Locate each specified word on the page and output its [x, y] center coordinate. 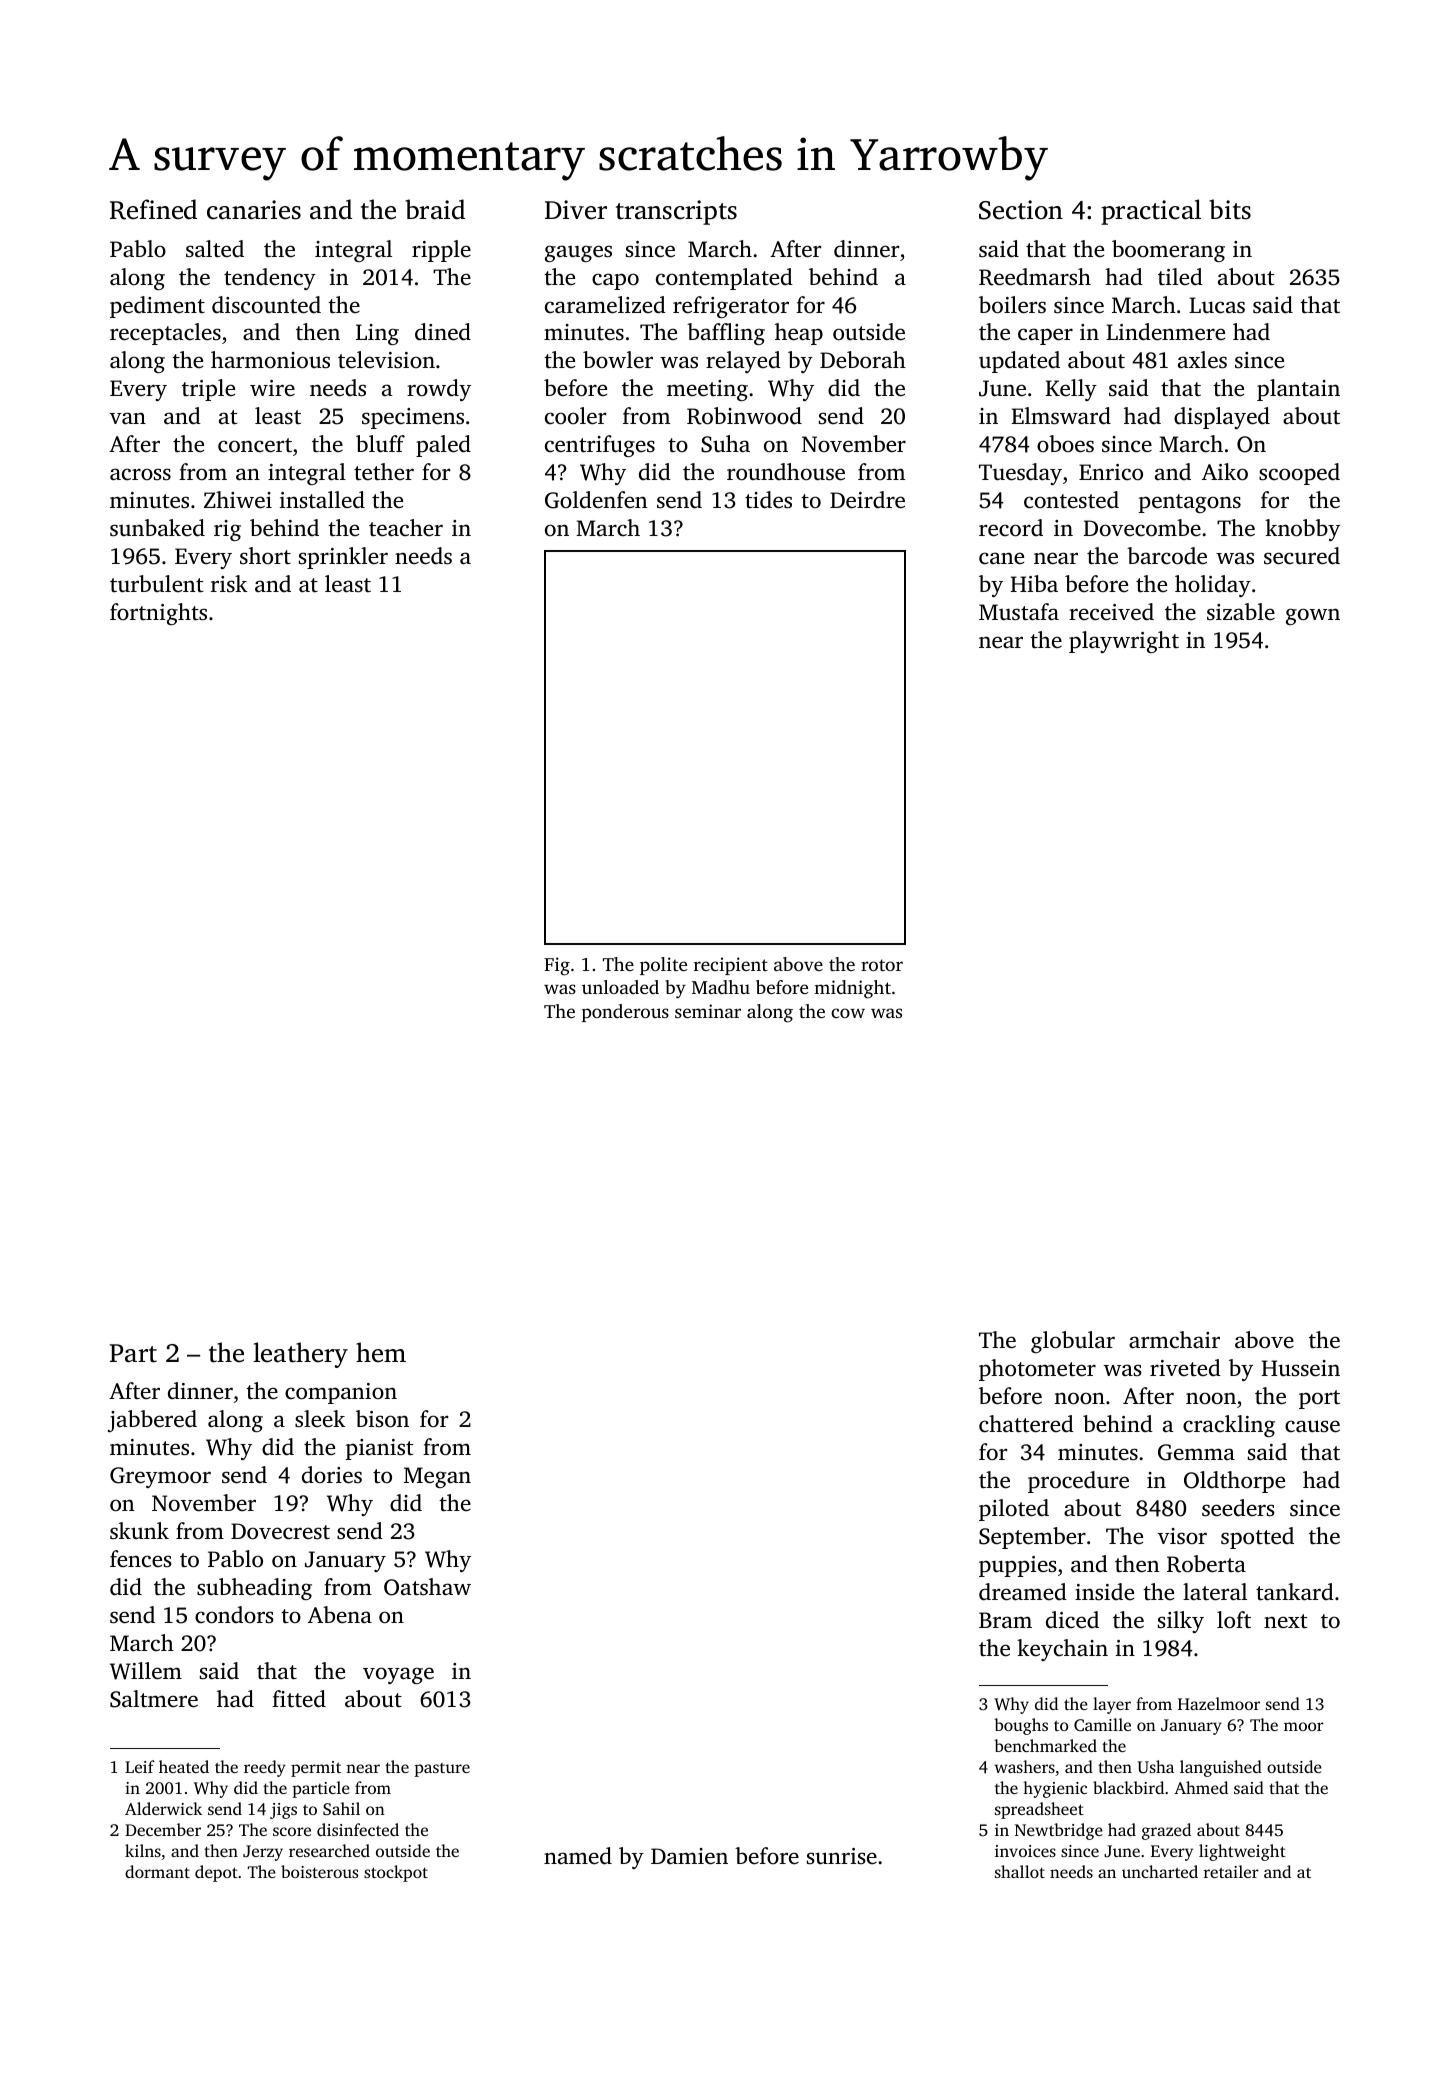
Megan [437, 1477]
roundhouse [786, 472]
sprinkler [343, 558]
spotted [1257, 1538]
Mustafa [1019, 612]
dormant [157, 1871]
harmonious [270, 360]
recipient [731, 966]
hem [381, 1352]
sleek [320, 1418]
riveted [1185, 1367]
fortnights [158, 614]
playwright [1124, 642]
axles [1202, 360]
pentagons [1190, 503]
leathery [300, 1355]
